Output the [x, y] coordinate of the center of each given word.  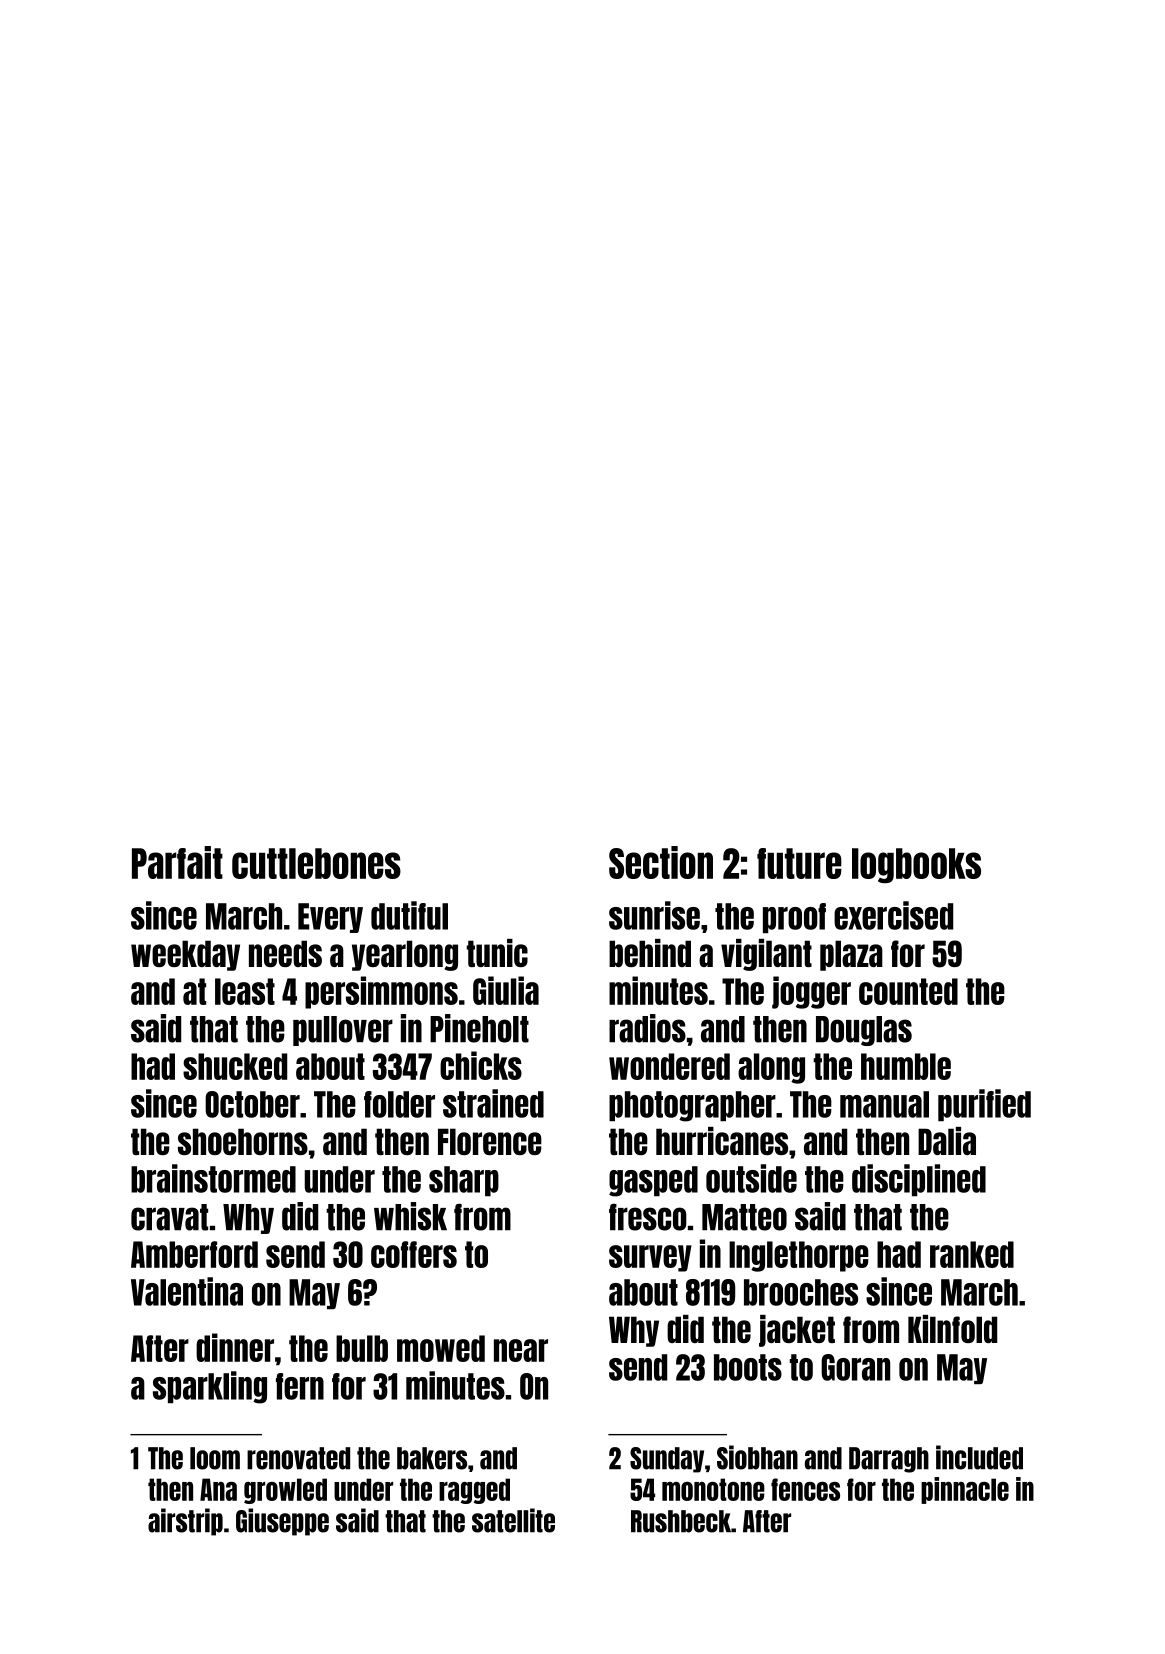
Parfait [177, 862]
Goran [855, 1367]
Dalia [947, 1141]
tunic [497, 953]
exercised [893, 915]
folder [399, 1104]
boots [748, 1367]
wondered [669, 1066]
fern [300, 1386]
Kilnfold [952, 1329]
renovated [298, 1458]
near [521, 1350]
